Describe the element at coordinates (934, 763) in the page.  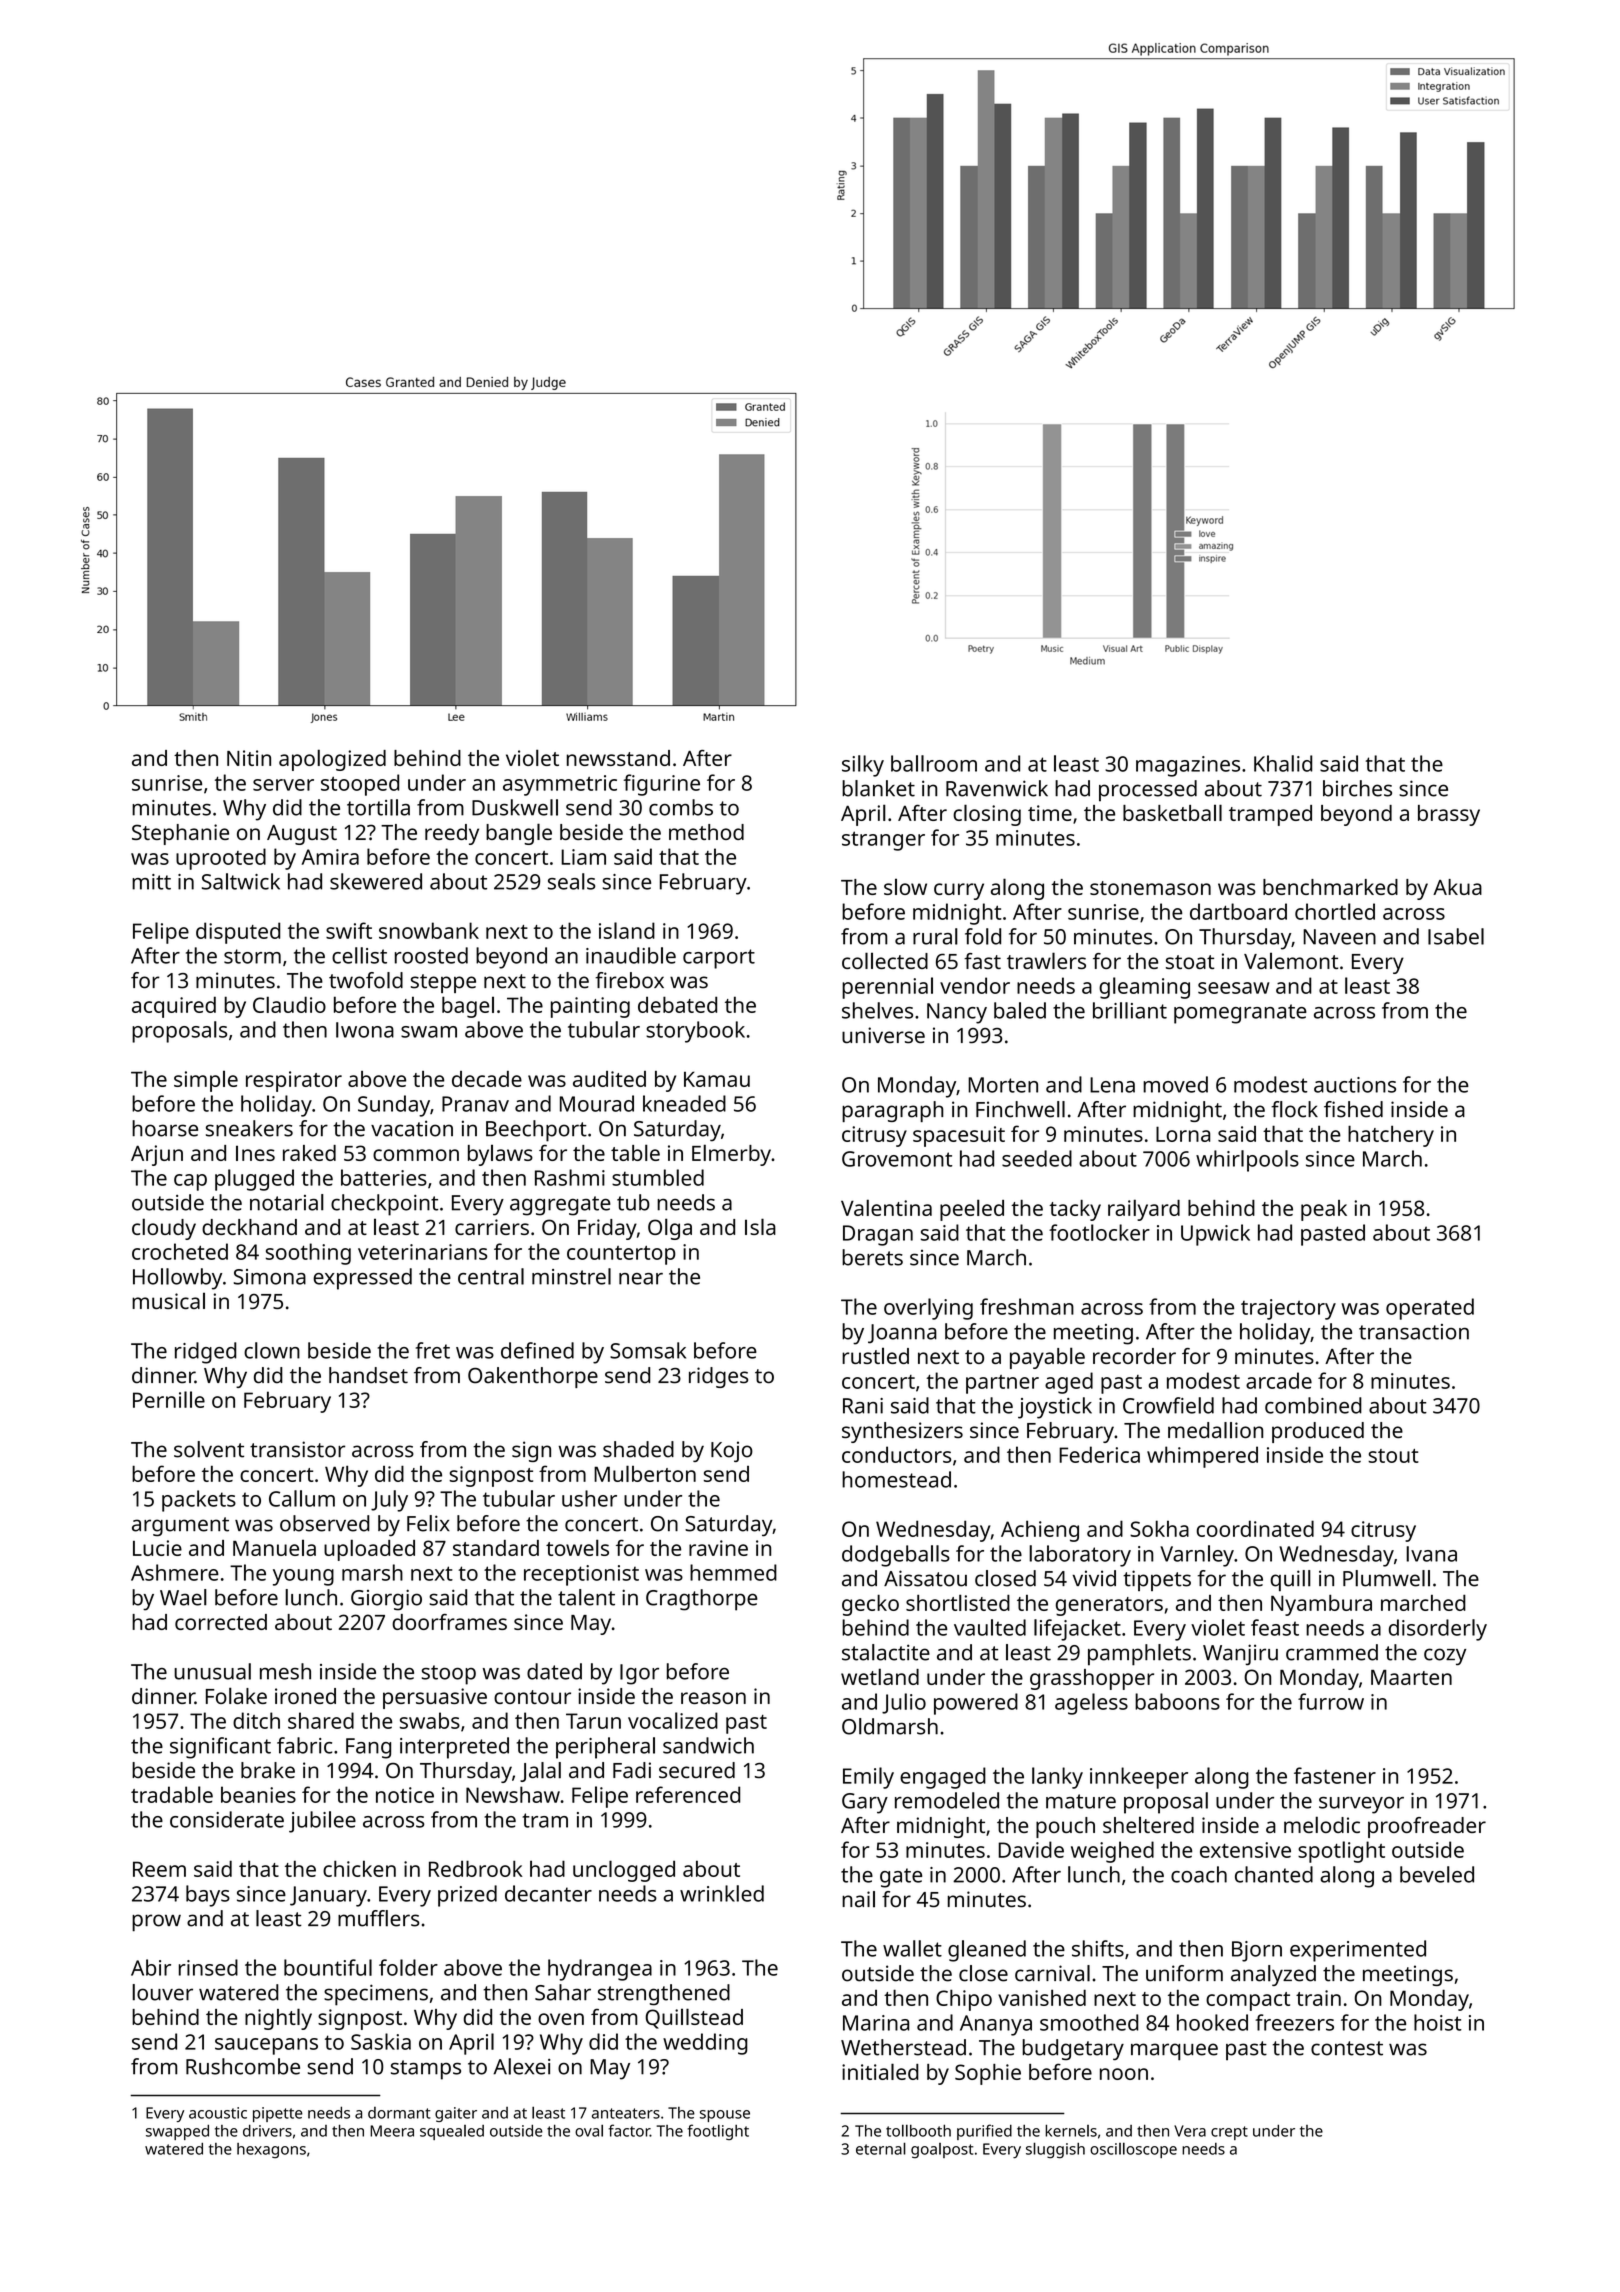
I see `ballroom` at that location.
